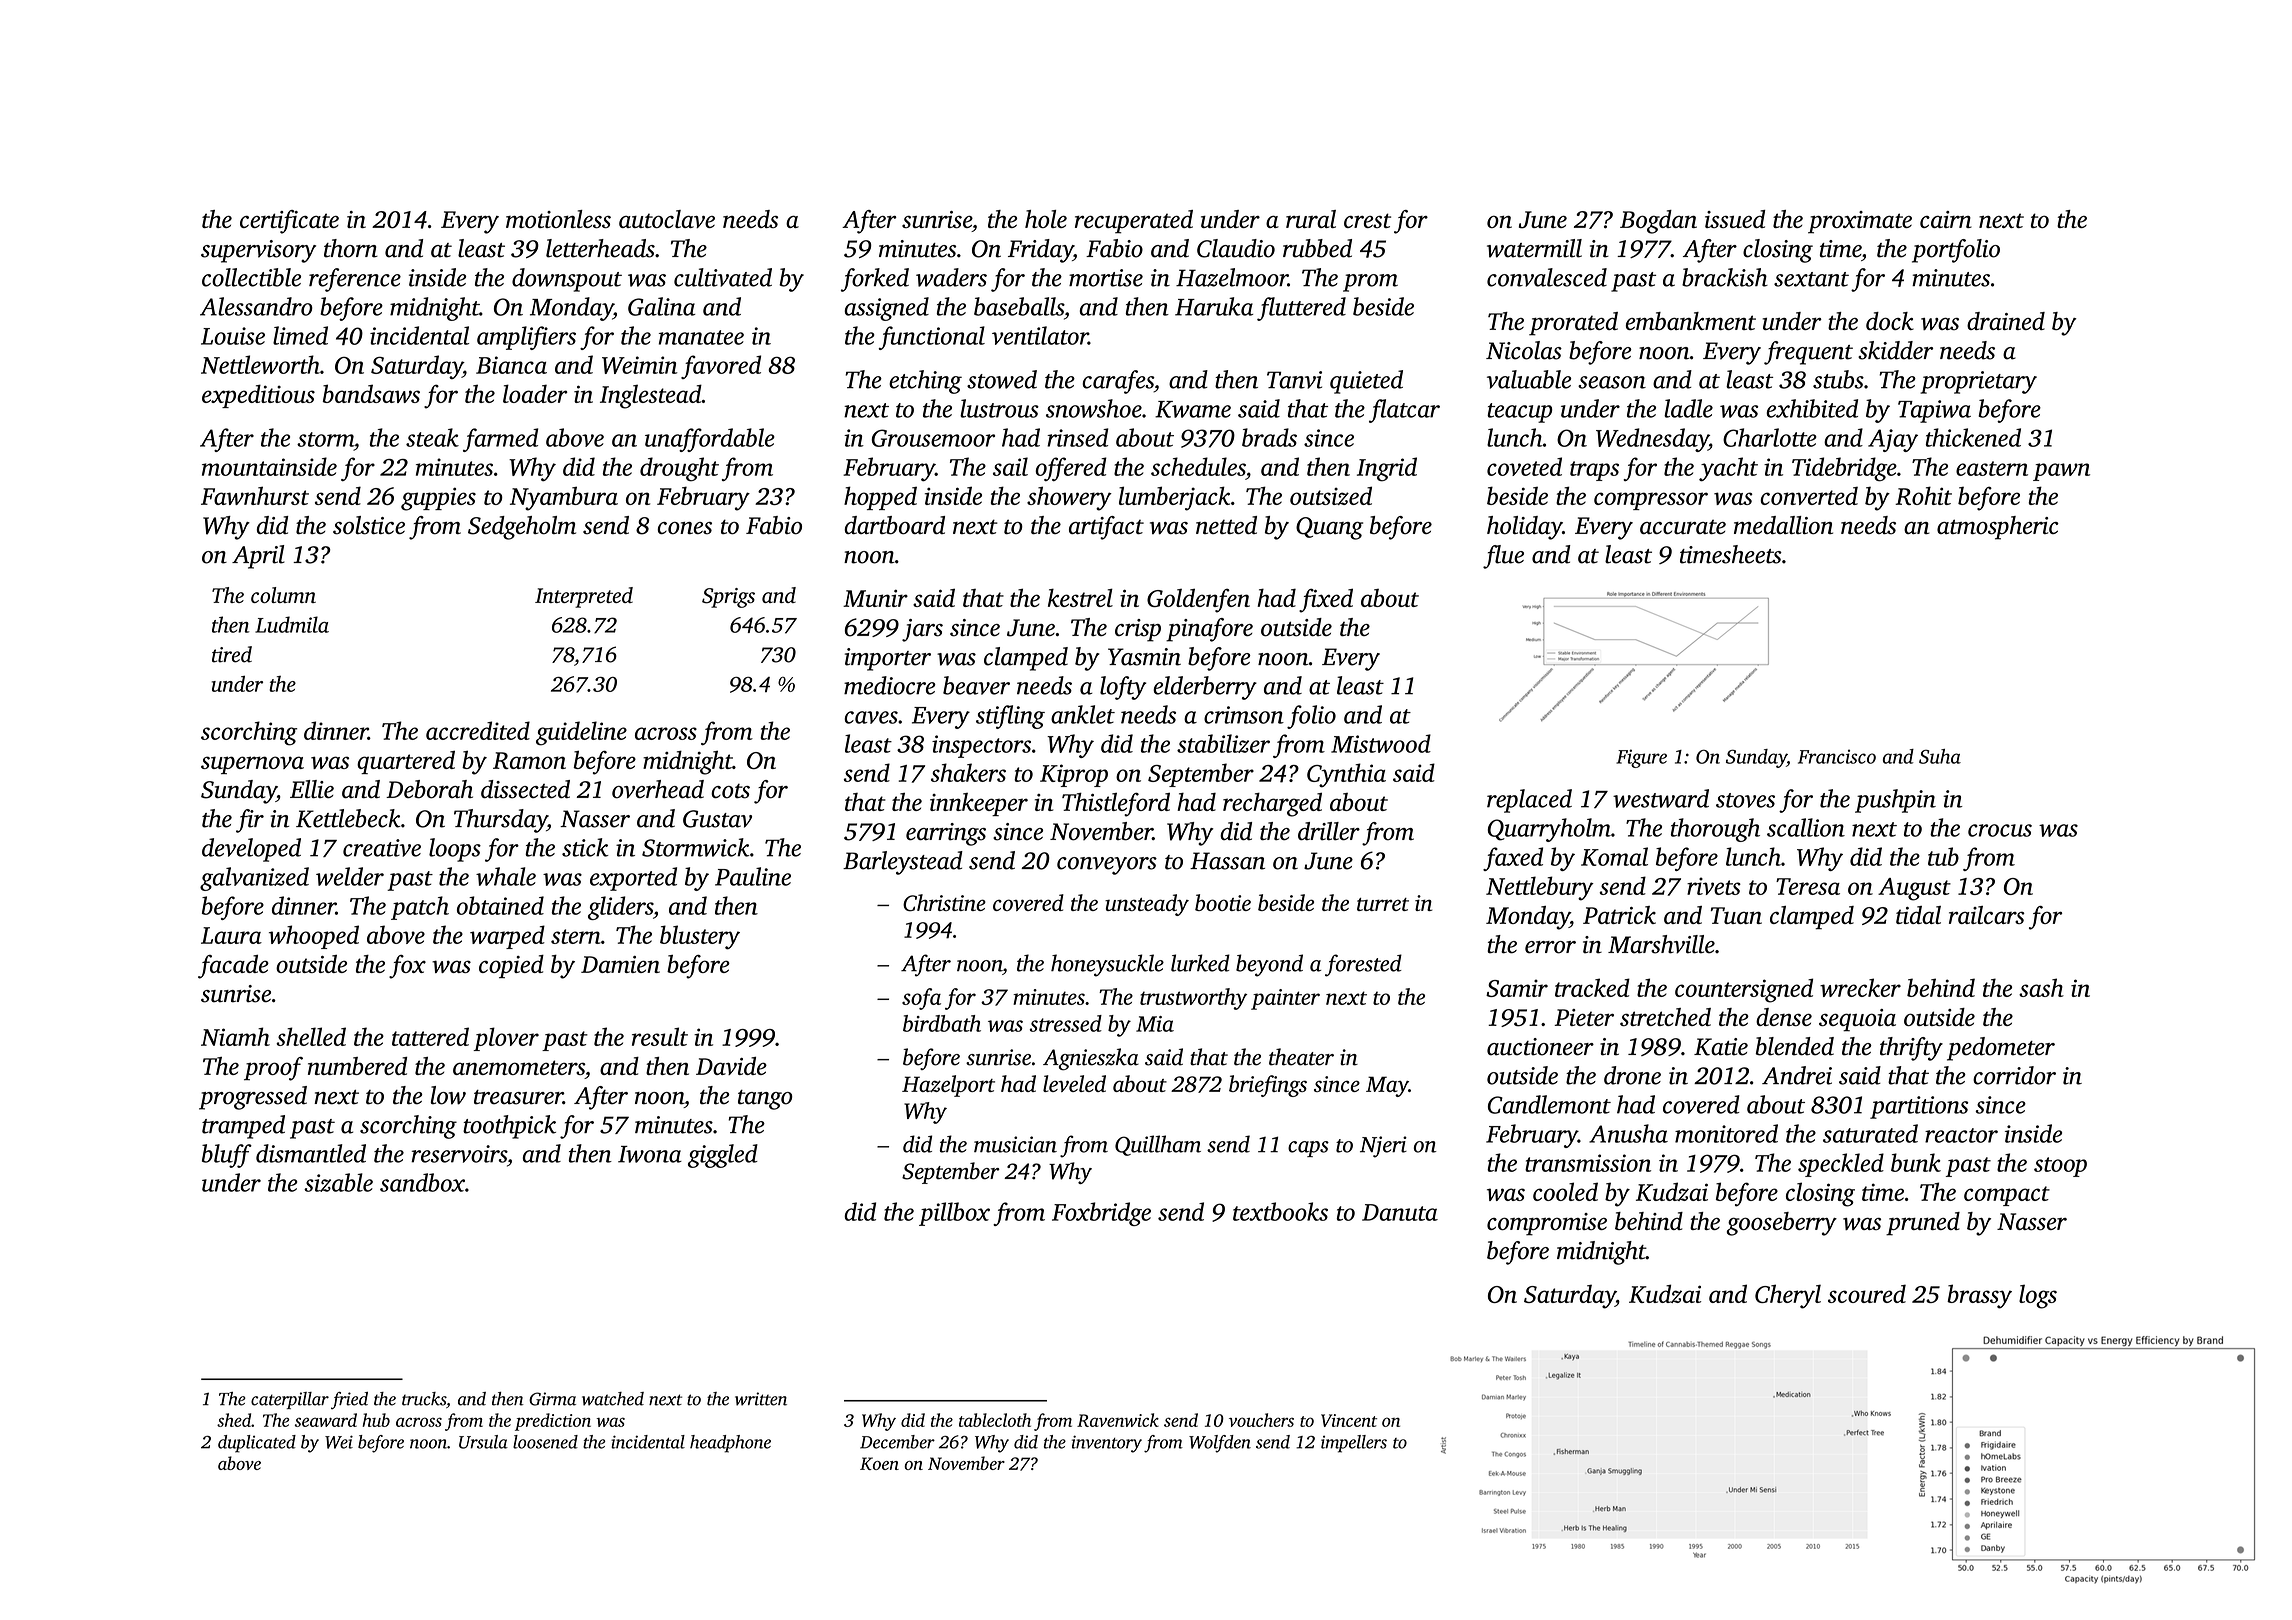 The image size is (2292, 1620). Describe the element at coordinates (545, 1442) in the document. I see `loosened` at that location.
